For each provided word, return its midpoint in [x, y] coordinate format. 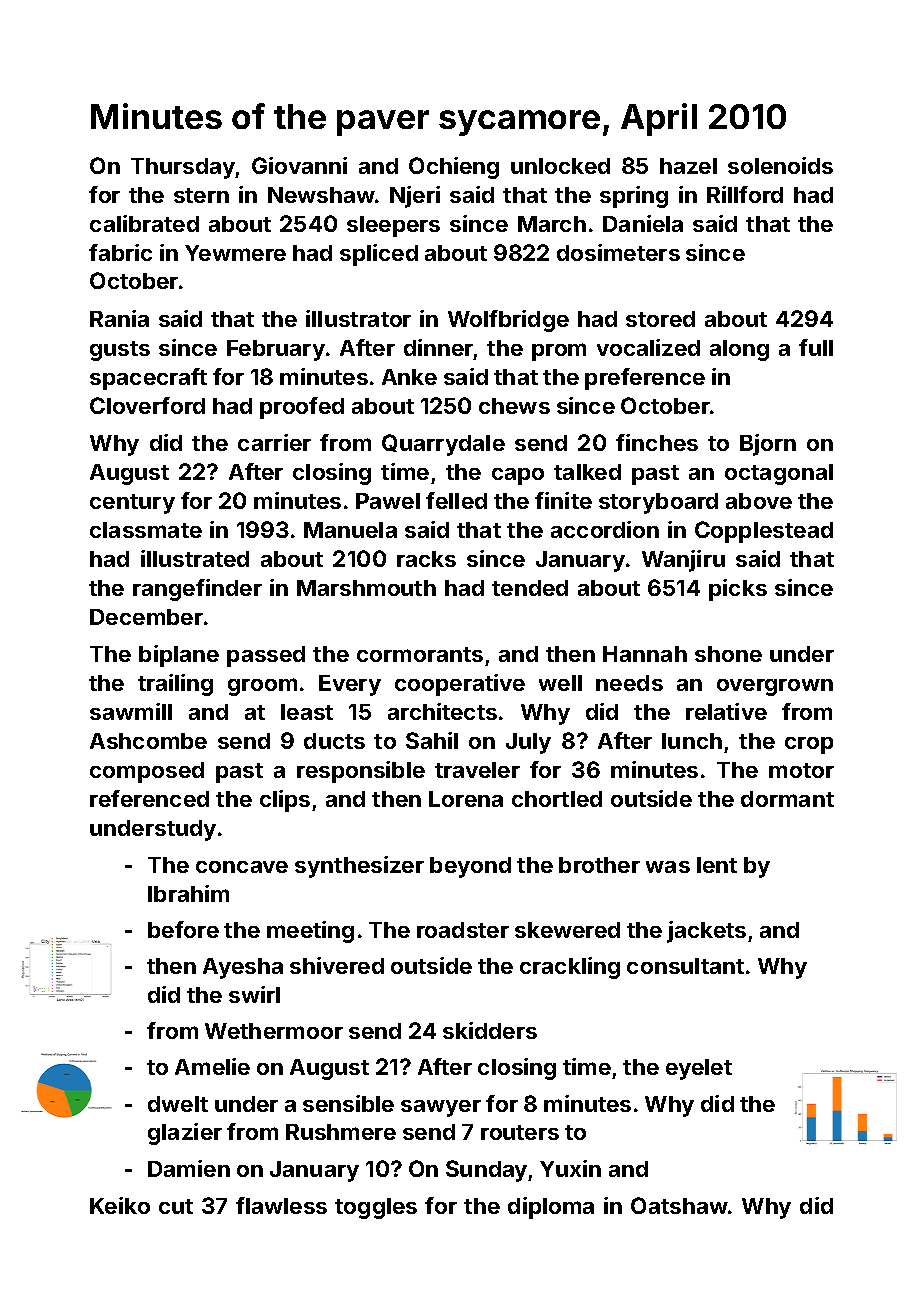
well [560, 683]
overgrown [775, 687]
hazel [688, 166]
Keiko [120, 1205]
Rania [119, 318]
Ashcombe [148, 741]
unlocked [560, 166]
